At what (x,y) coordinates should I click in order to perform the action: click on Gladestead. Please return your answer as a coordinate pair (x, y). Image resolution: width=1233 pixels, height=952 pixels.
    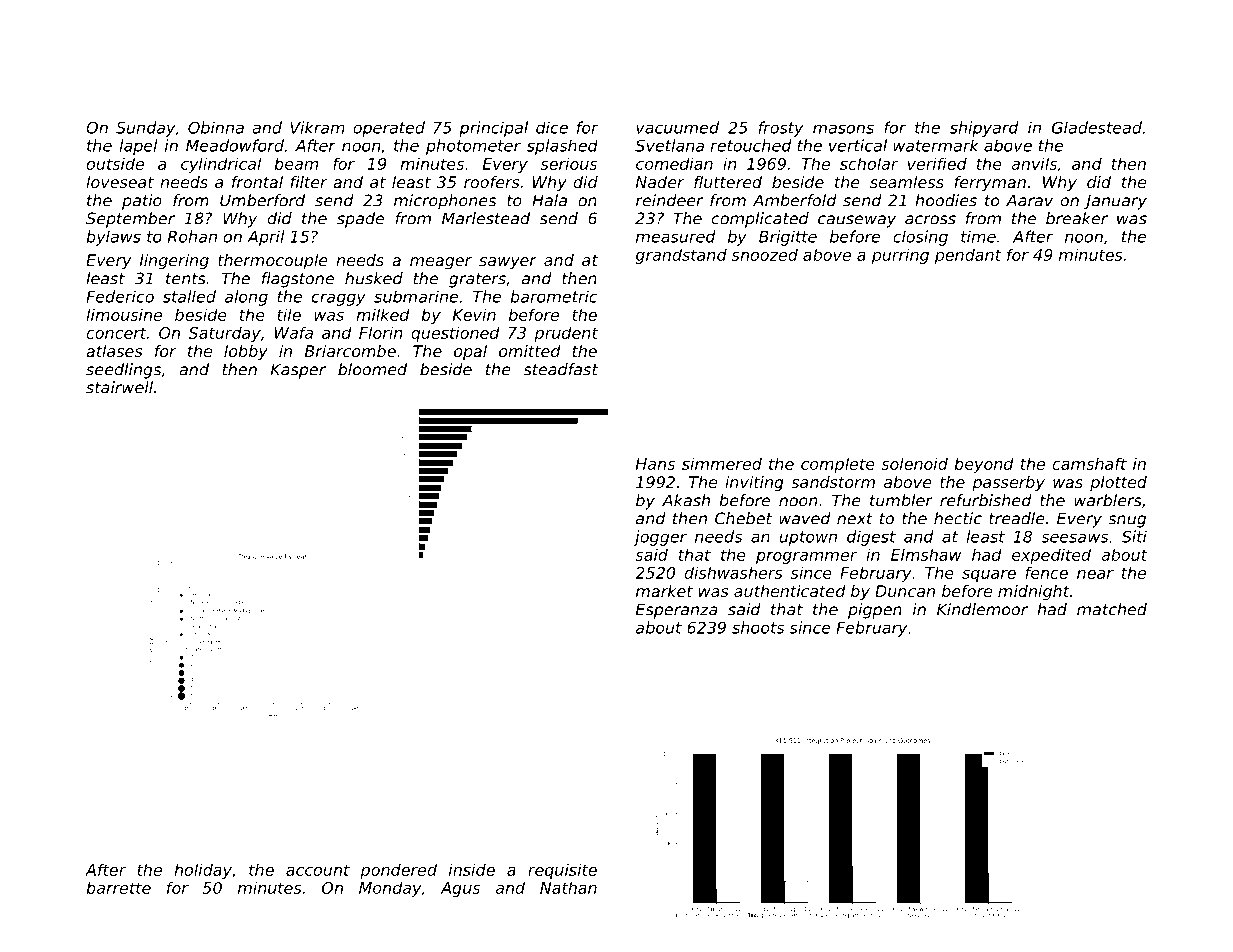
    Looking at the image, I should click on (1097, 127).
